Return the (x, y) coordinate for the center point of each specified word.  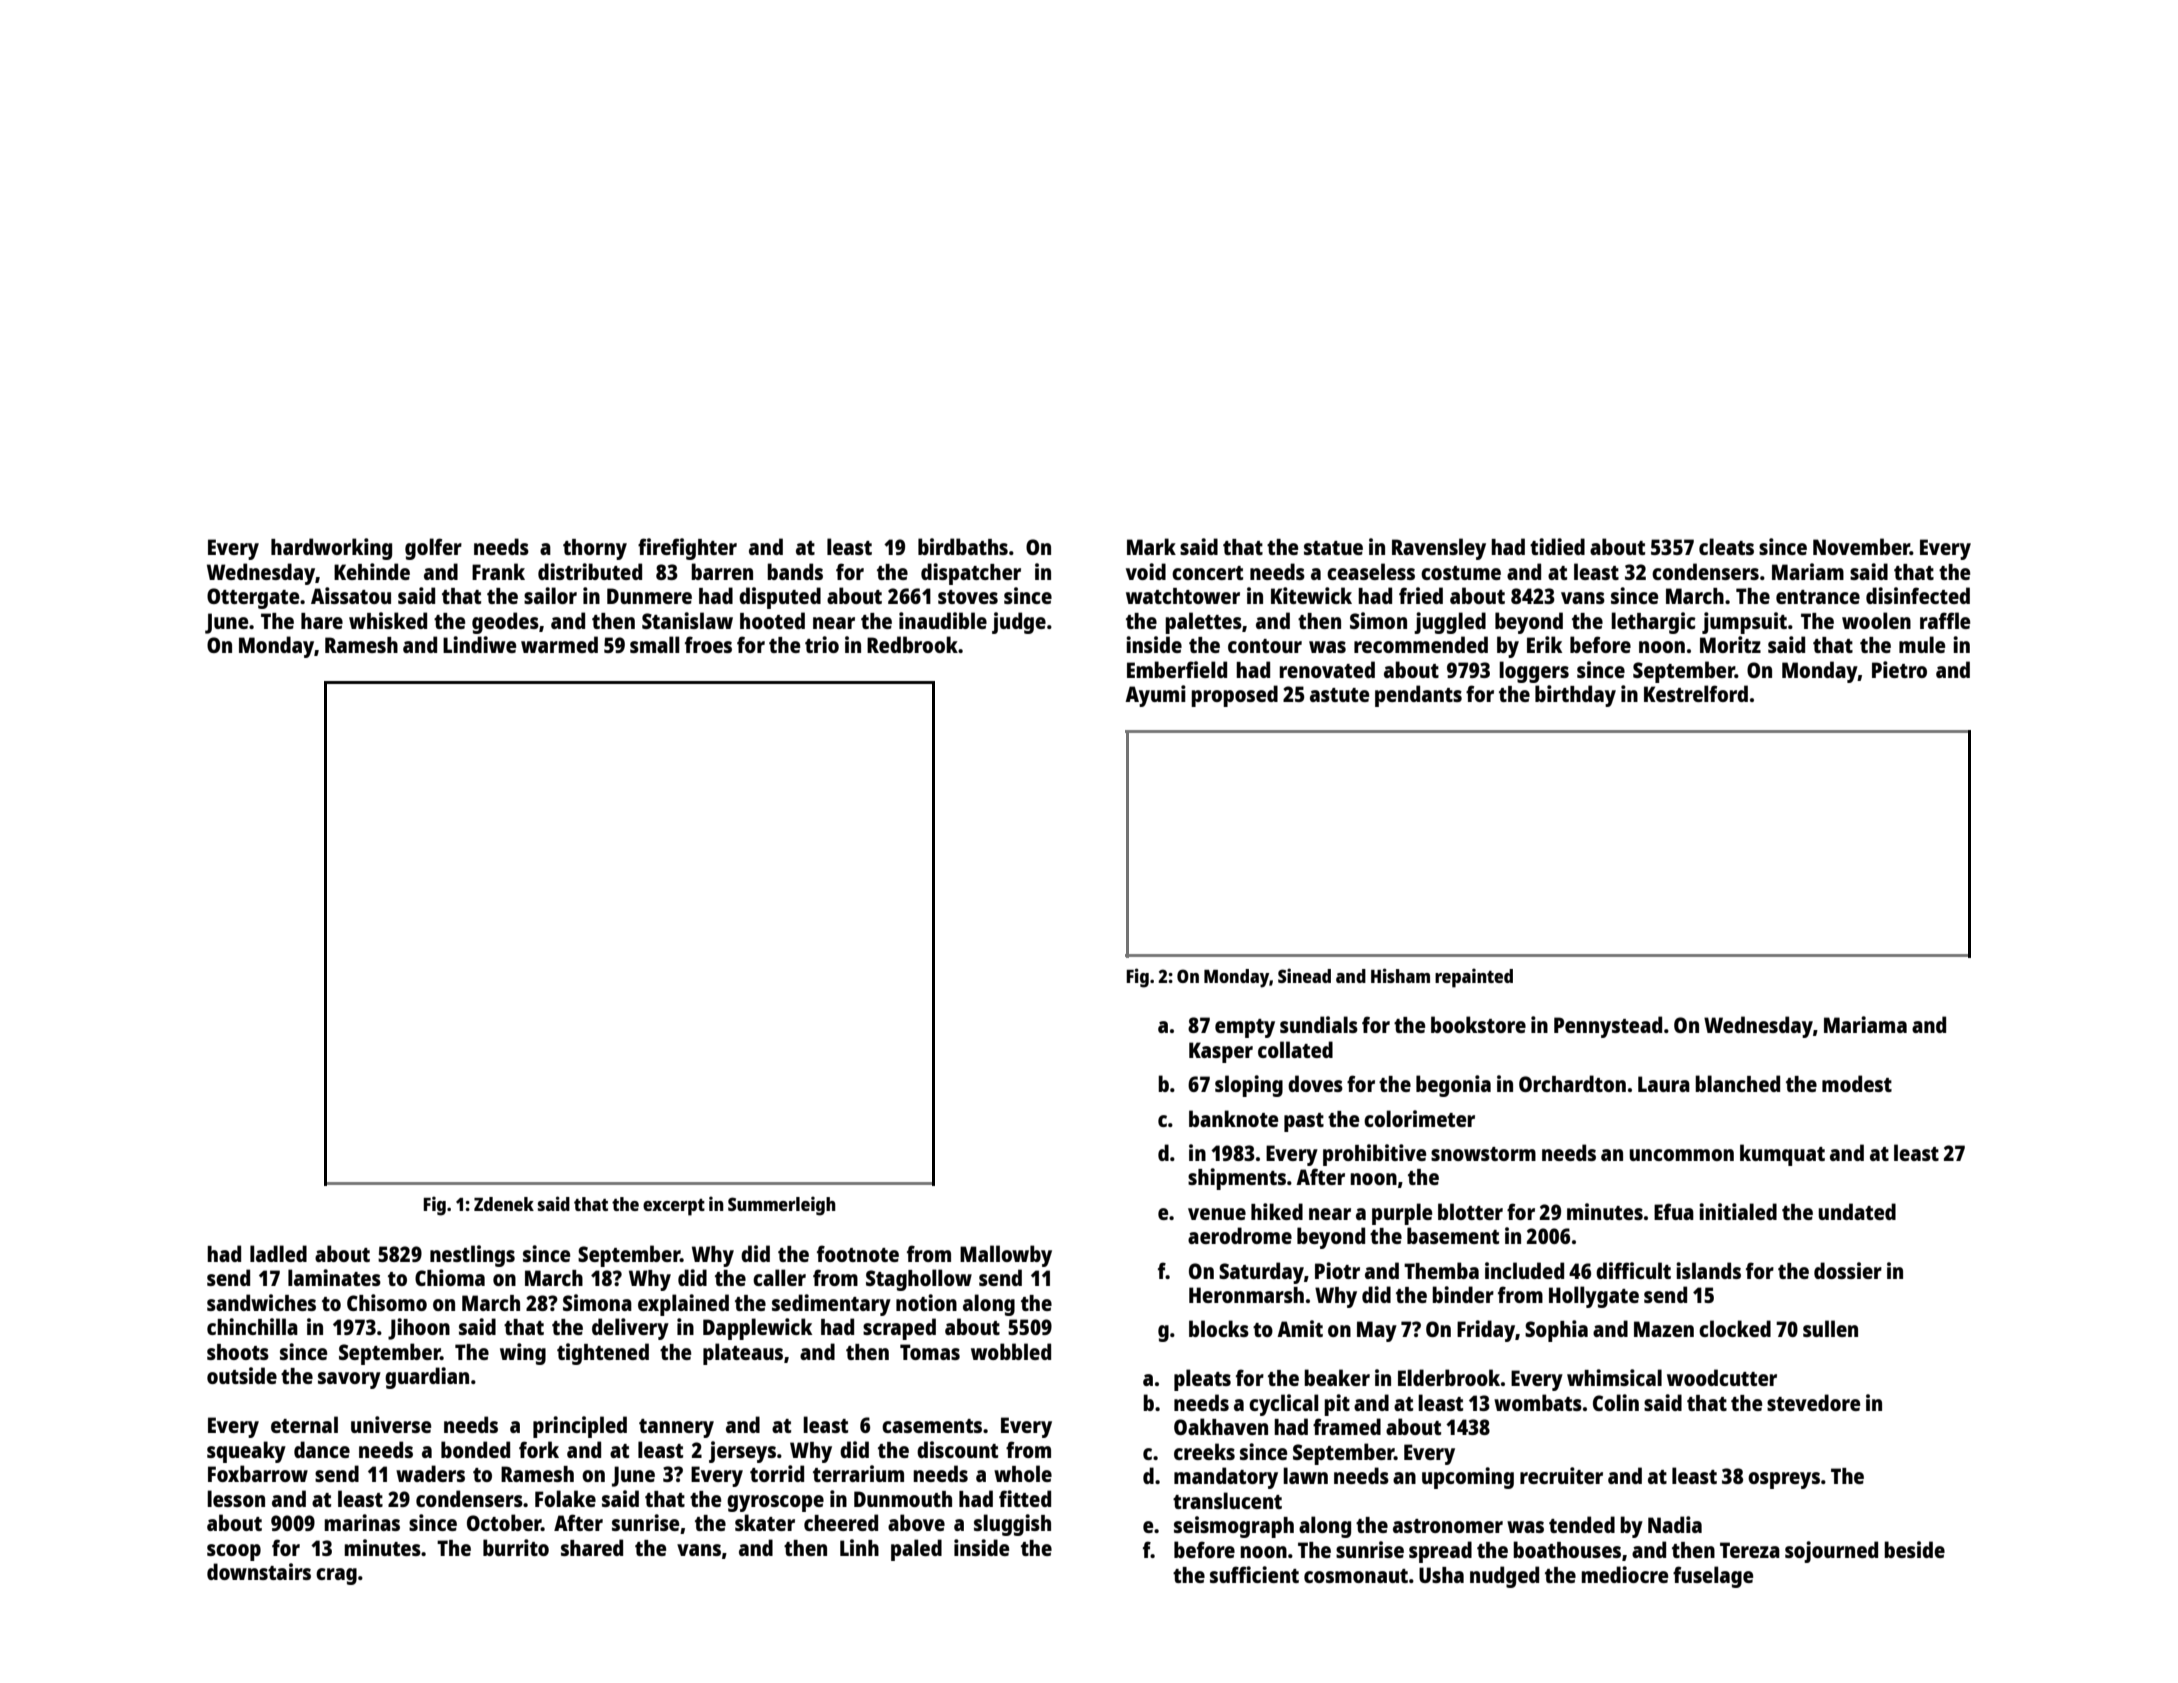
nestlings (472, 1256)
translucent (1227, 1500)
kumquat (1782, 1155)
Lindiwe (479, 644)
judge (1019, 623)
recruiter (1561, 1475)
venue (1217, 1214)
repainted (1474, 978)
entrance (1818, 597)
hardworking (331, 549)
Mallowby (1006, 1256)
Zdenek (504, 1204)
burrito (516, 1547)
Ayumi (1155, 696)
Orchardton (1572, 1083)
